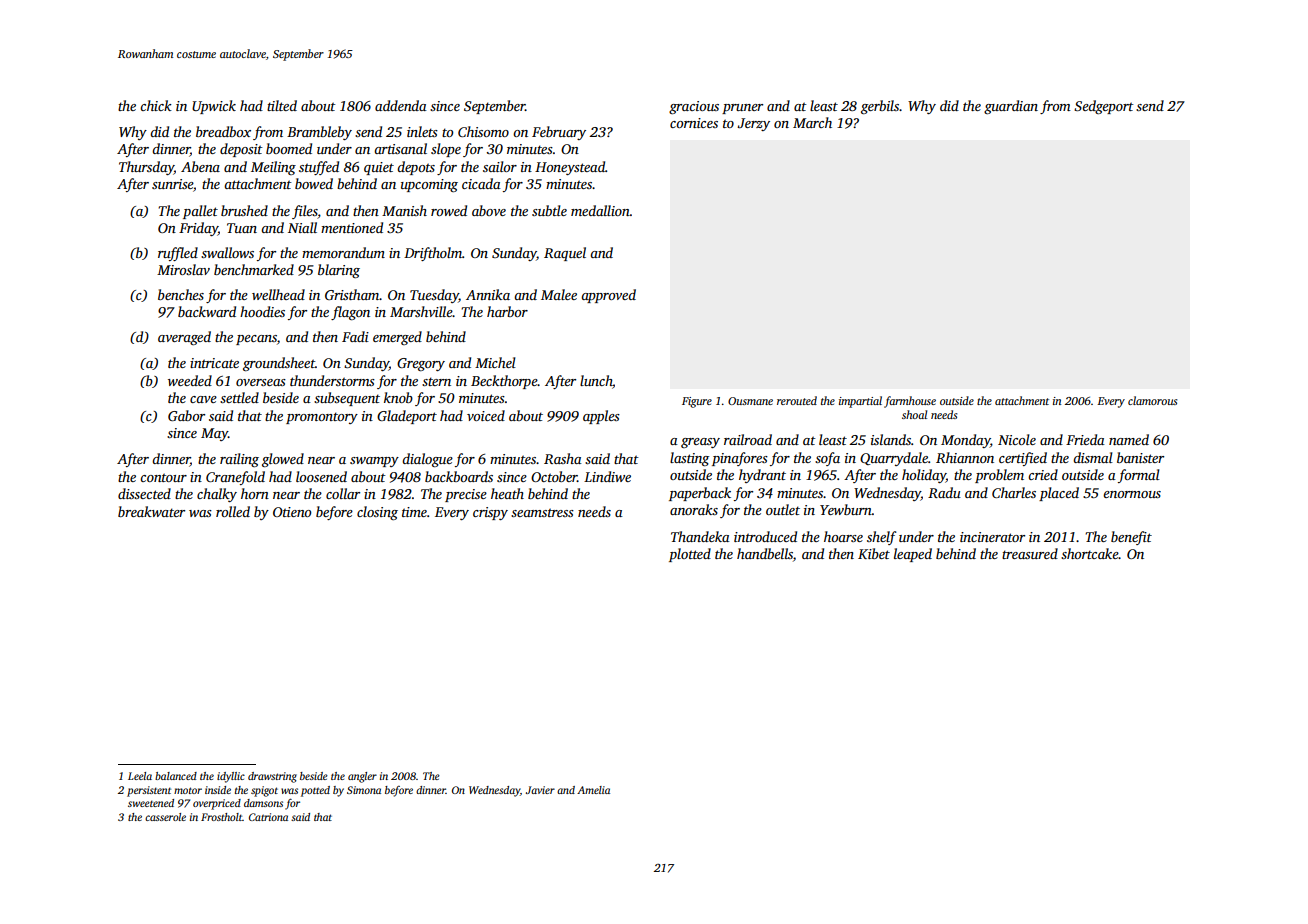 The height and width of the image is (924, 1308). I want to click on Sedgeport, so click(1104, 107).
